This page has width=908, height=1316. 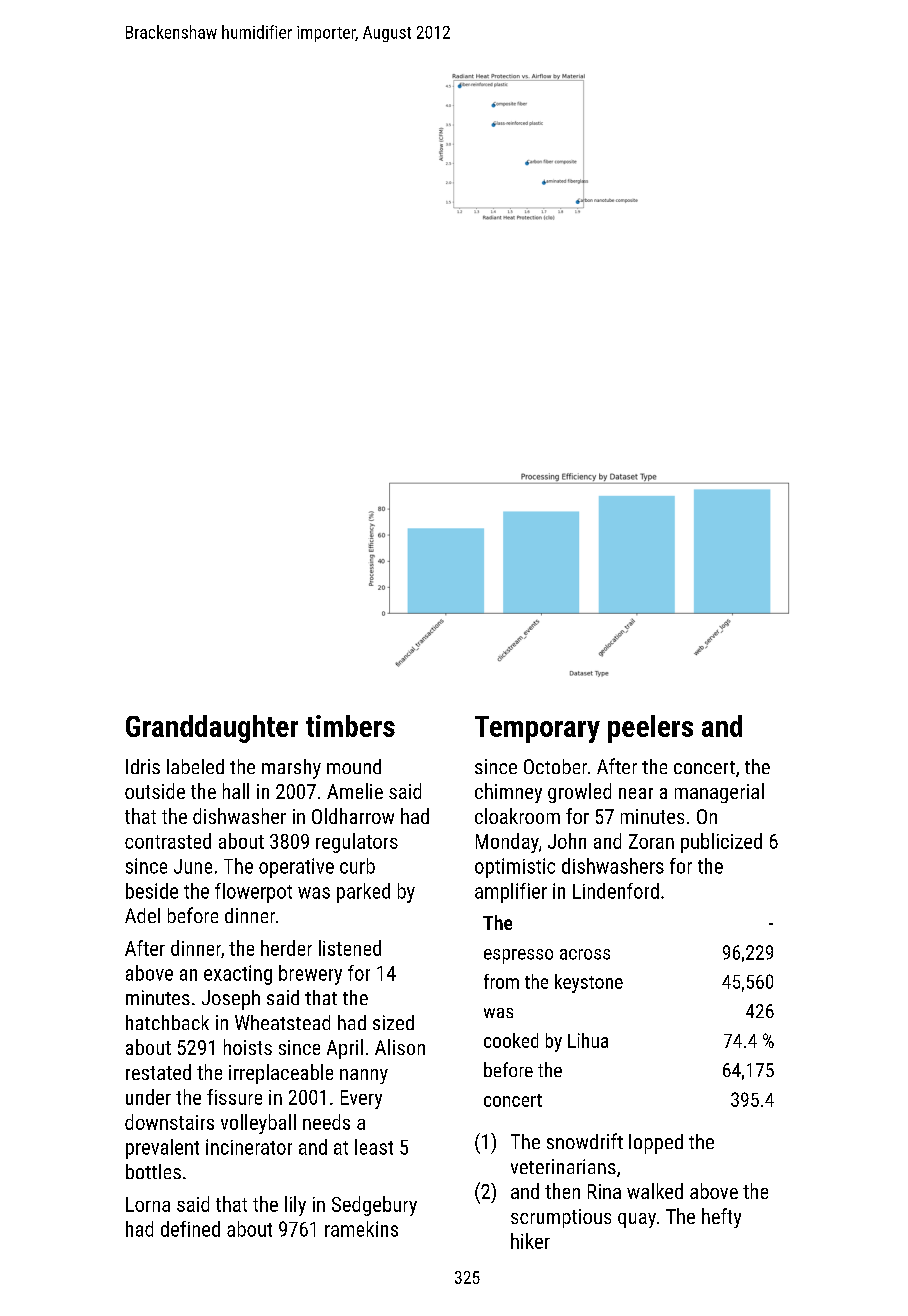 I want to click on then, so click(x=562, y=1191).
